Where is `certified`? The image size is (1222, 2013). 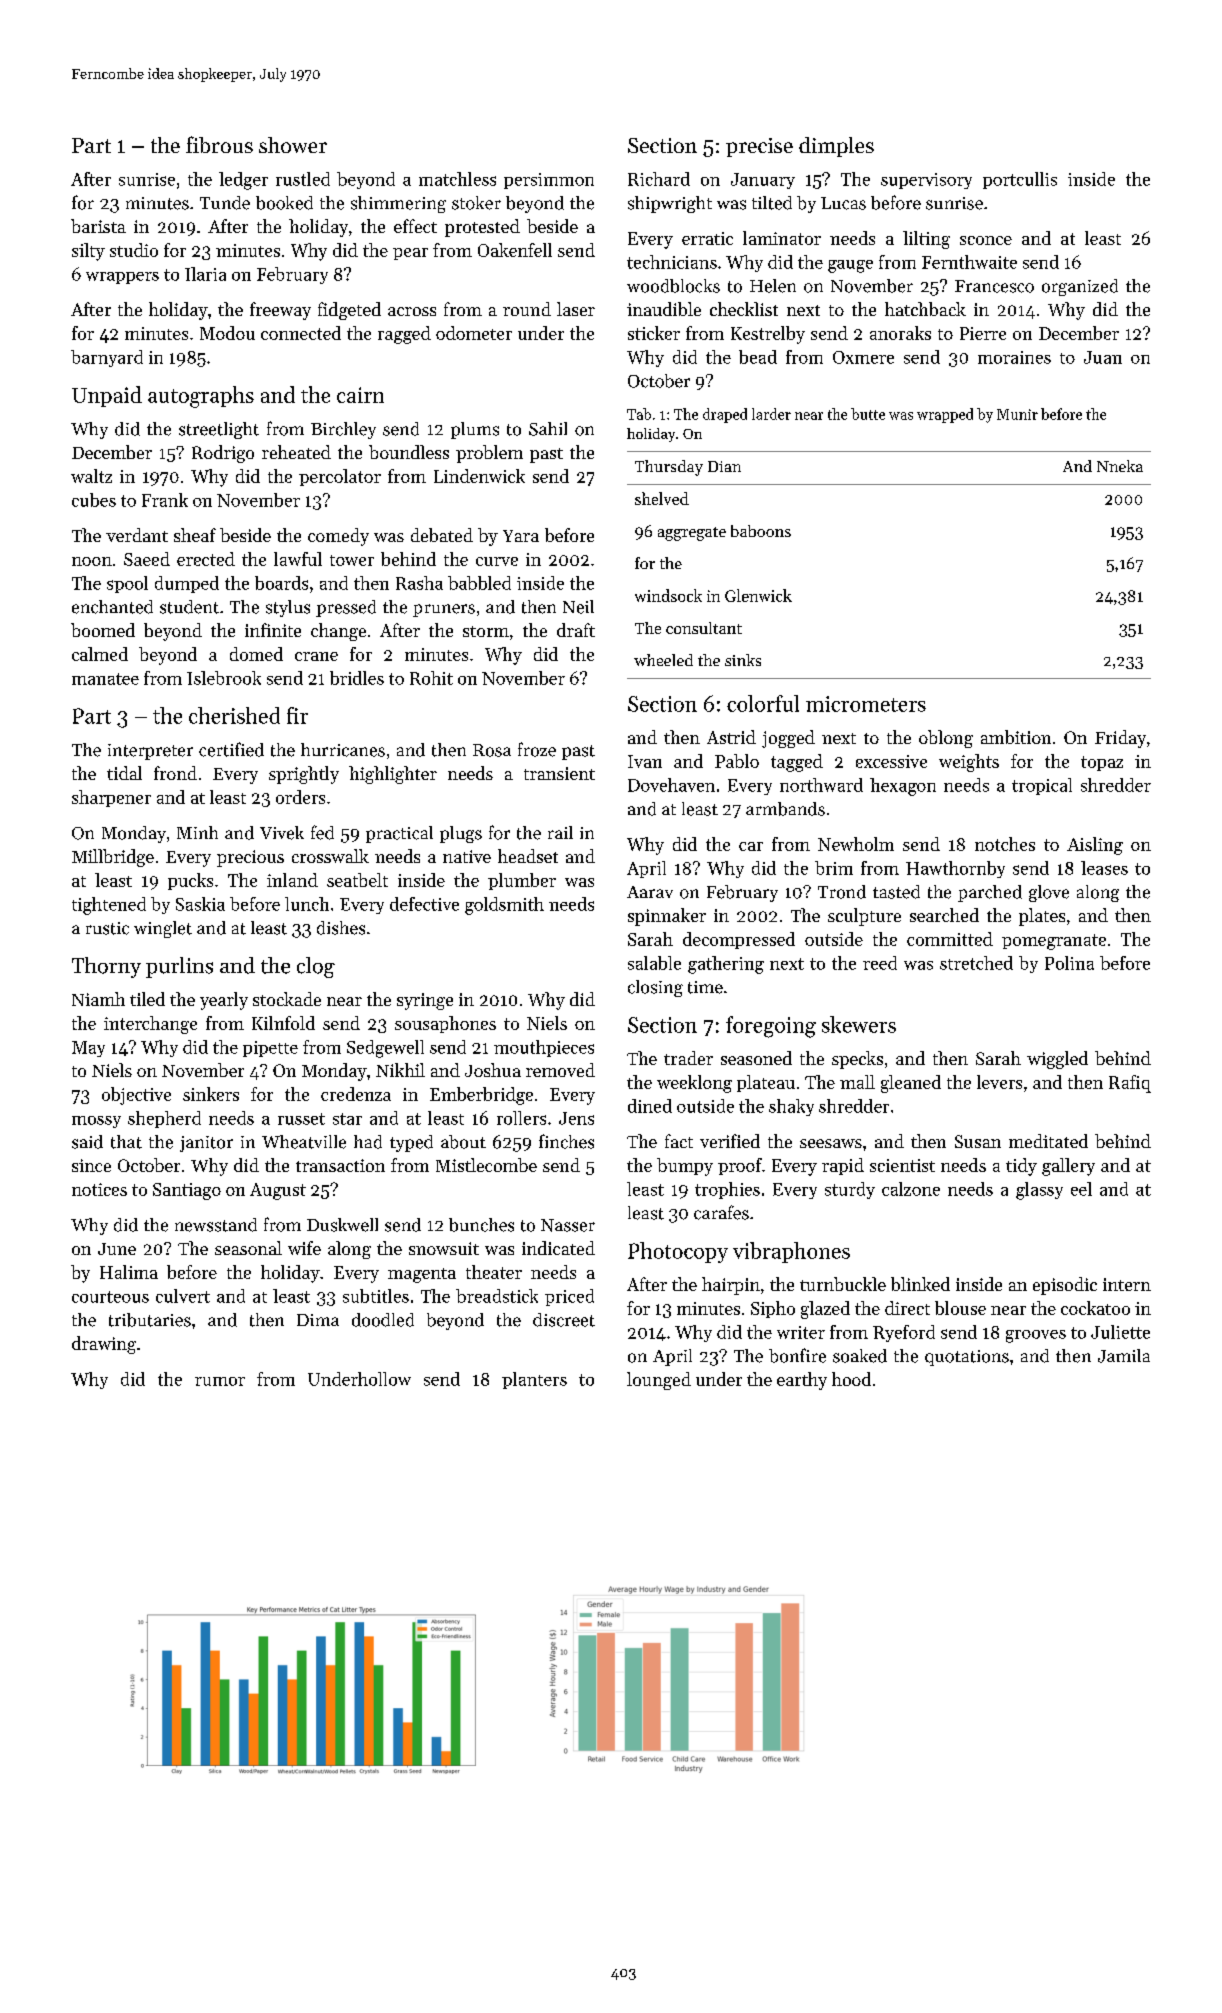 certified is located at coordinates (231, 749).
